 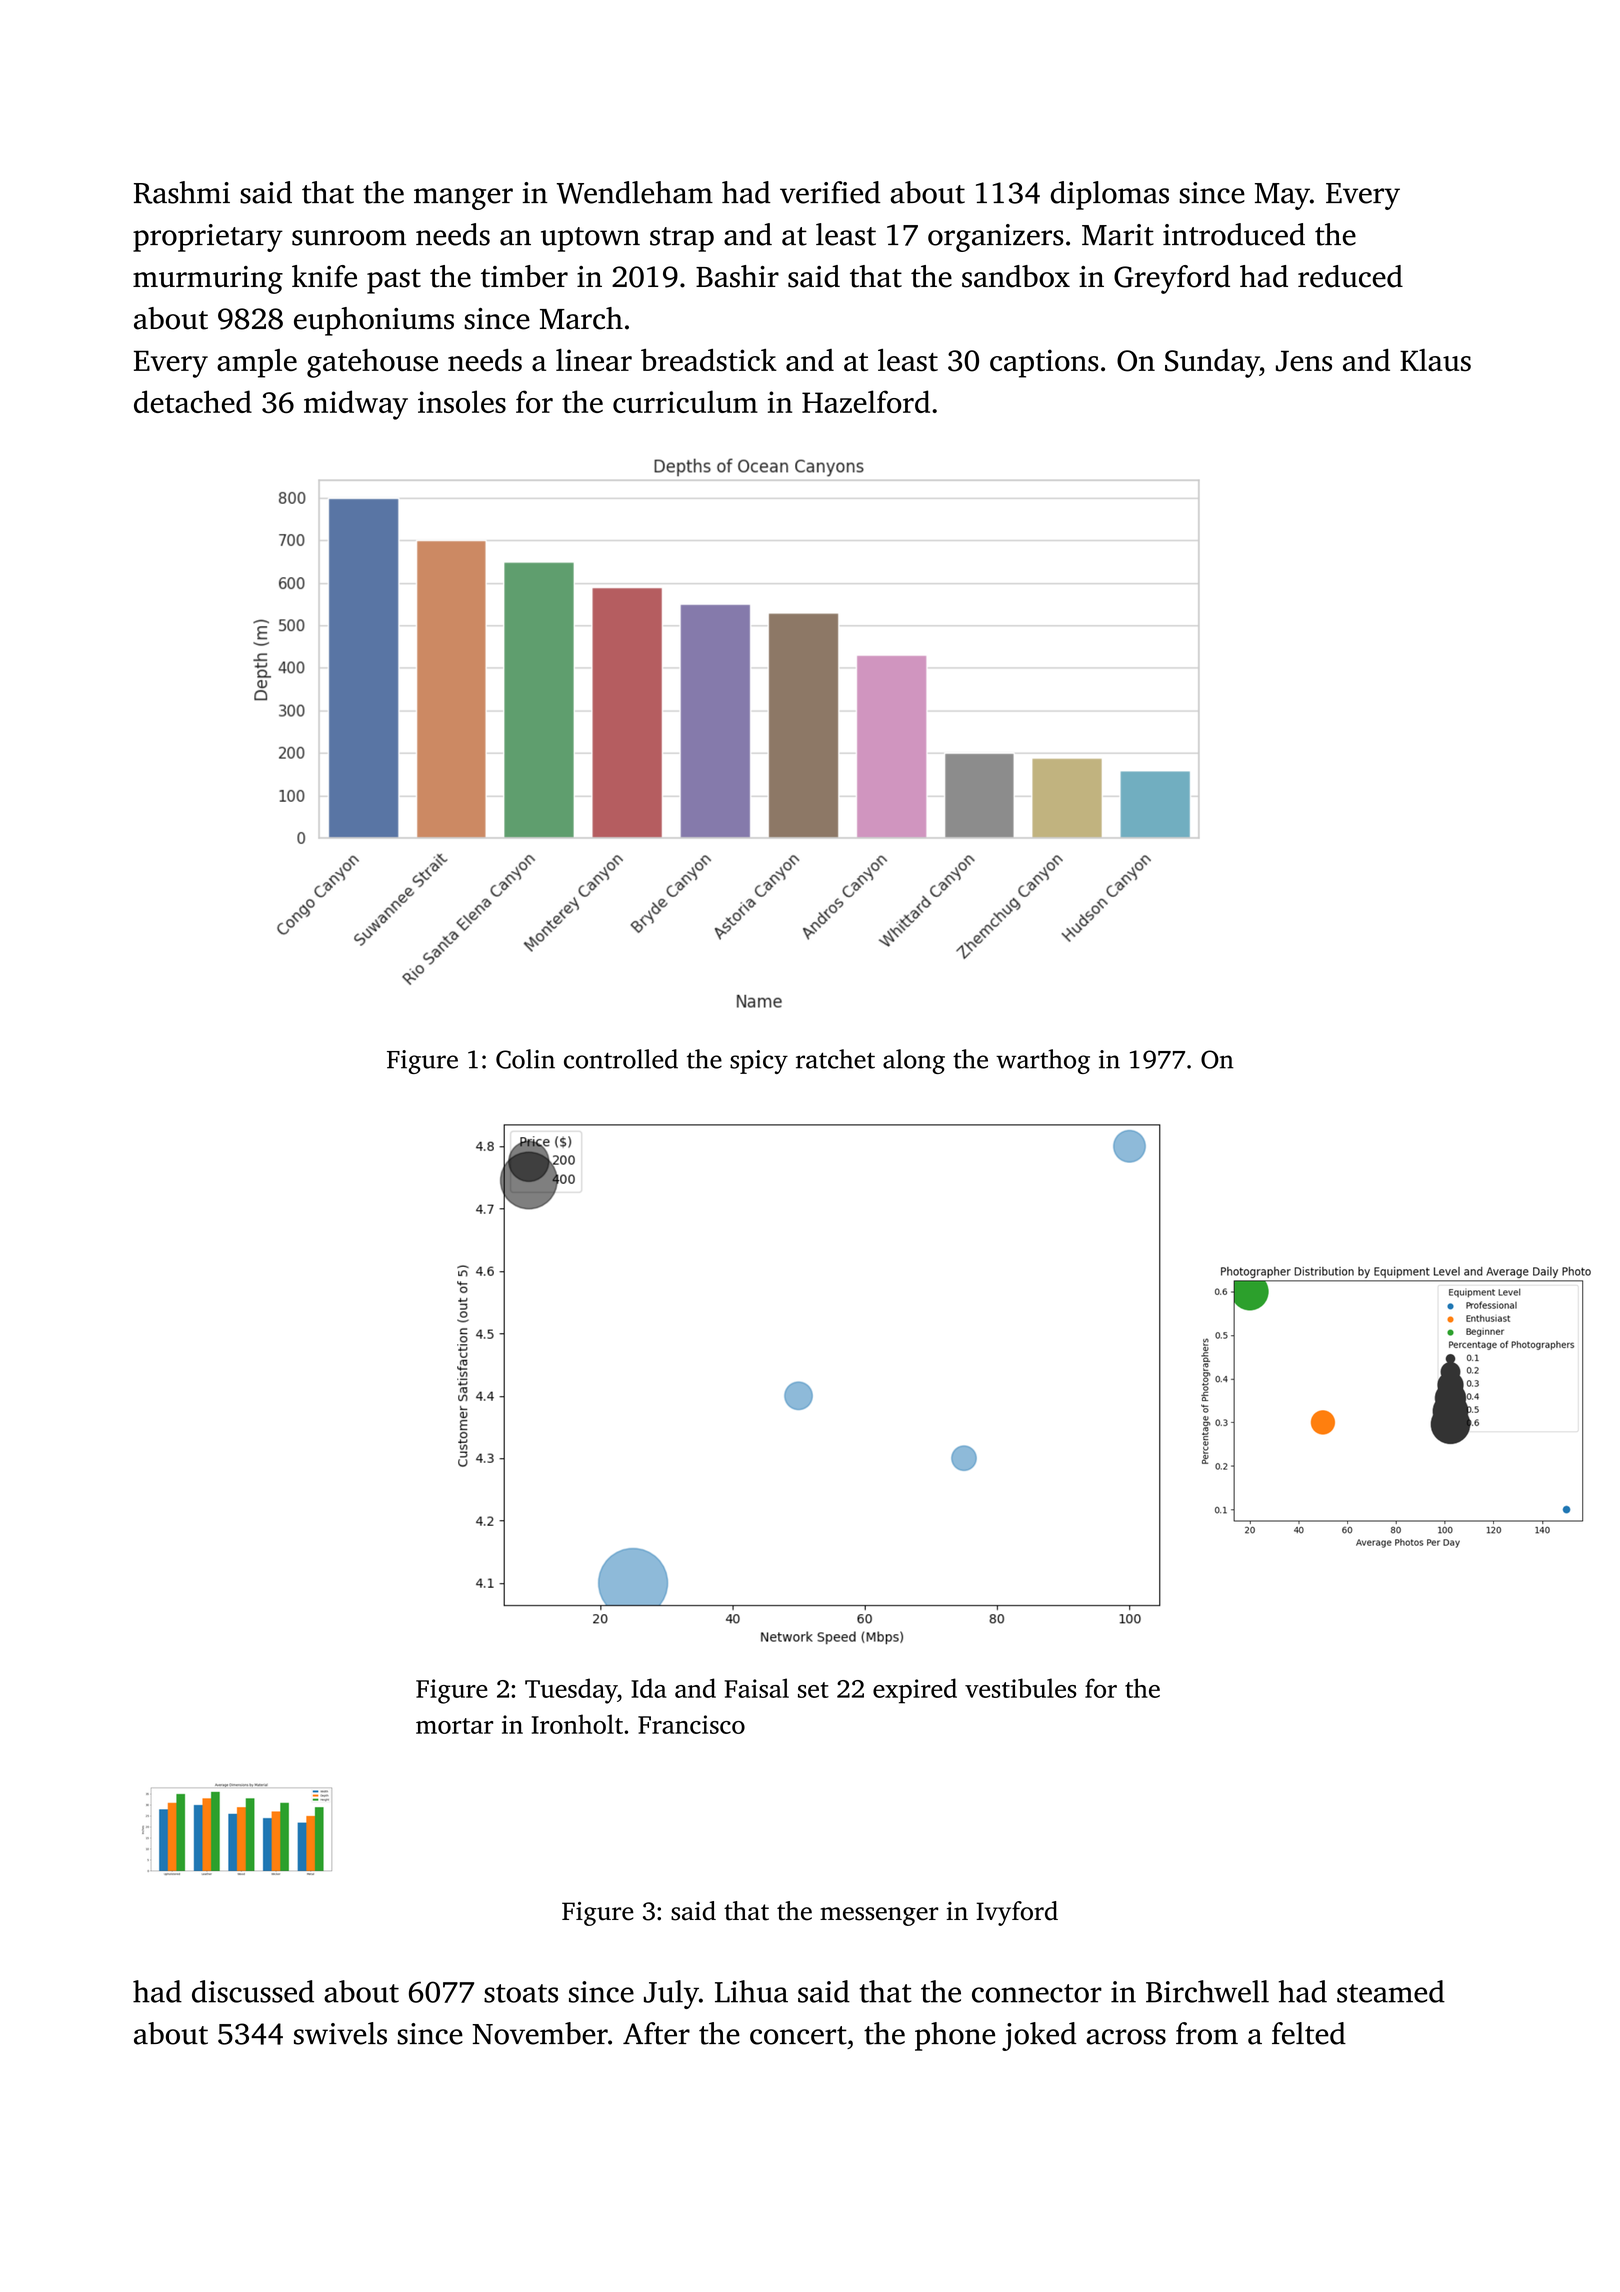 What do you see at coordinates (182, 192) in the screenshot?
I see `Rashmi` at bounding box center [182, 192].
